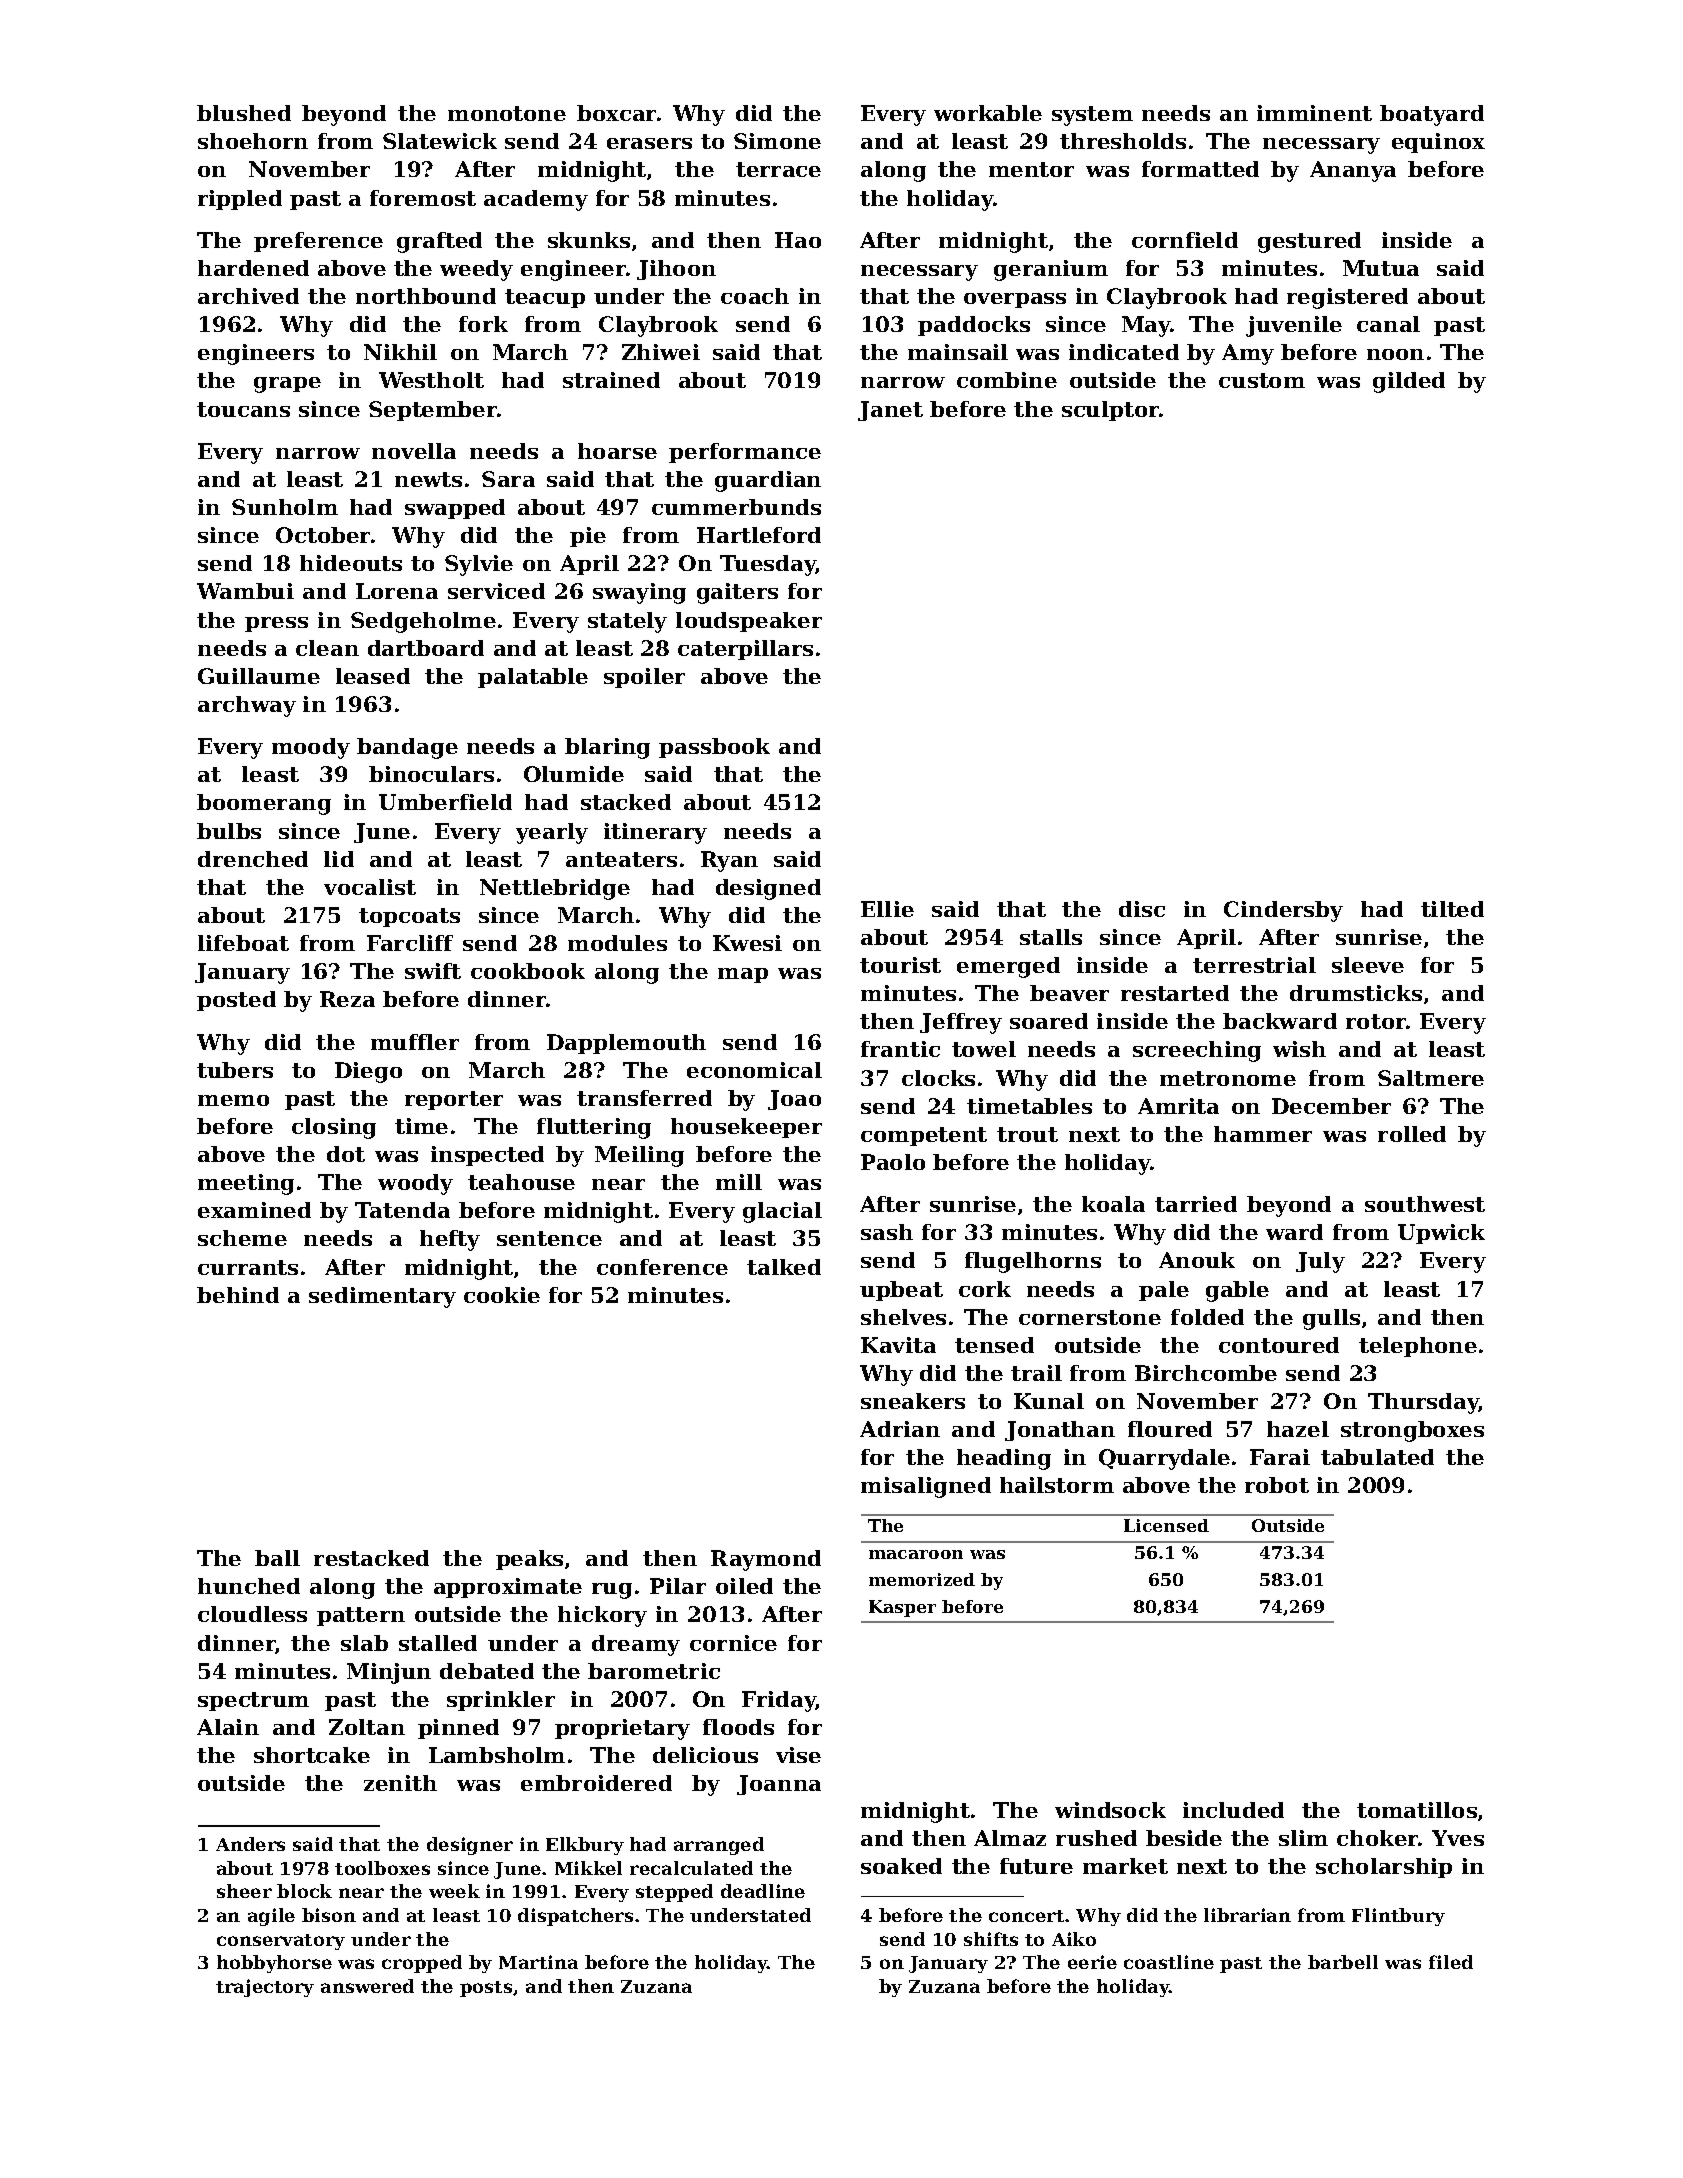  Describe the element at coordinates (759, 535) in the screenshot. I see `Hartleford` at that location.
